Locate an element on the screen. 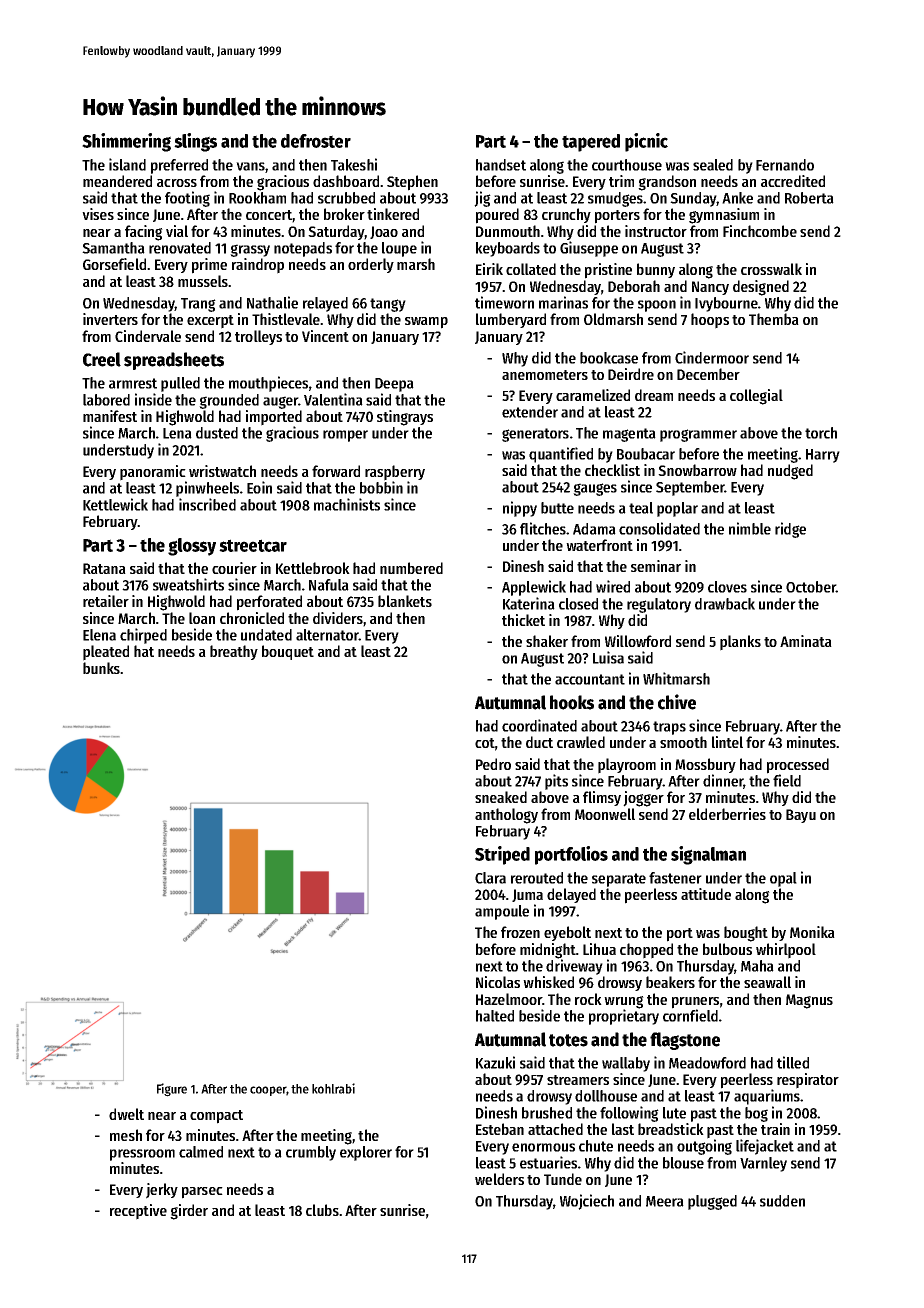 The image size is (924, 1308). clubs is located at coordinates (322, 1210).
